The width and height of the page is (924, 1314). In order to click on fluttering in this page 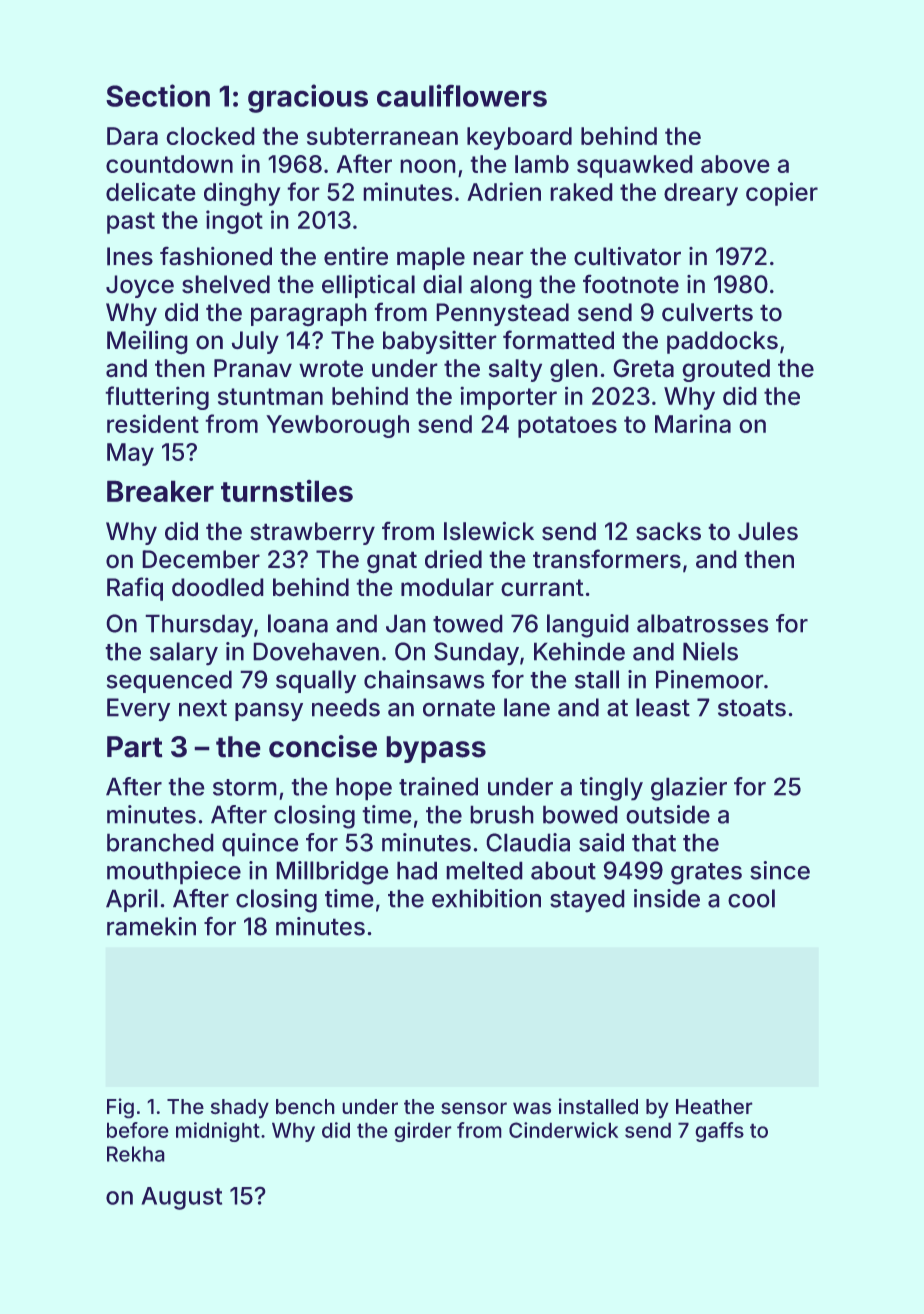, I will do `click(157, 398)`.
